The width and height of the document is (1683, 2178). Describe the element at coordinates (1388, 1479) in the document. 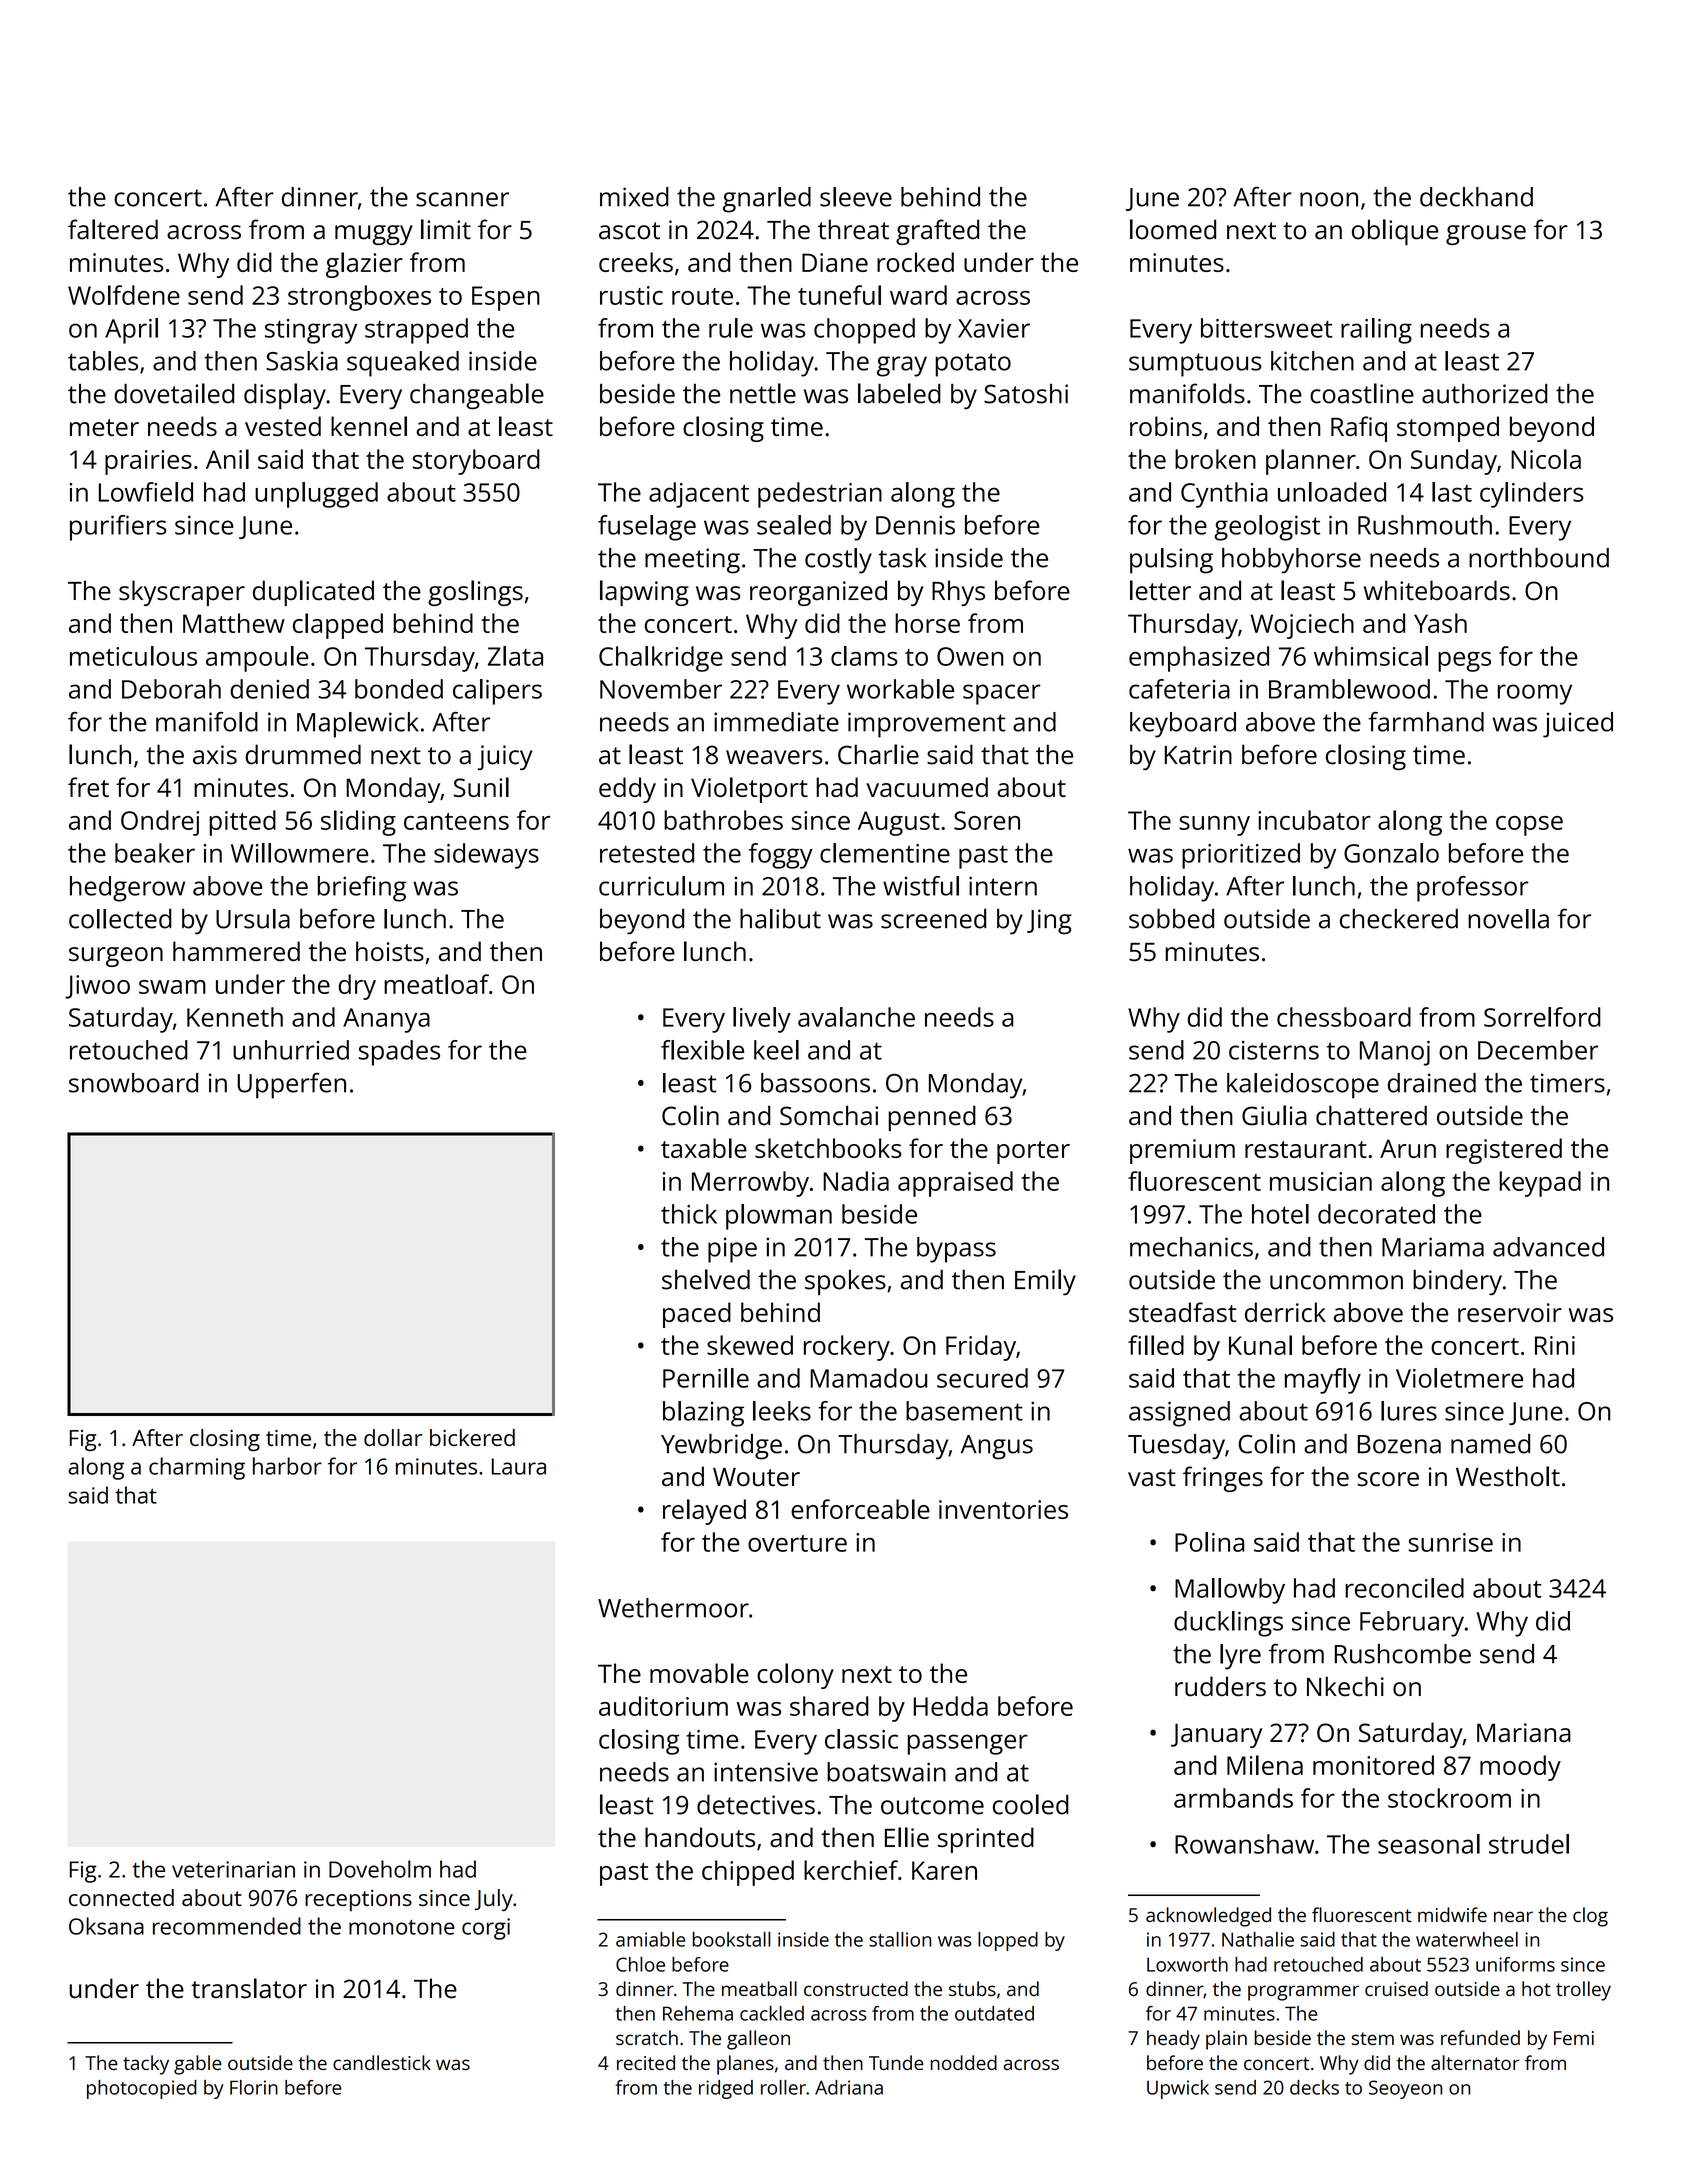

I see `score` at that location.
